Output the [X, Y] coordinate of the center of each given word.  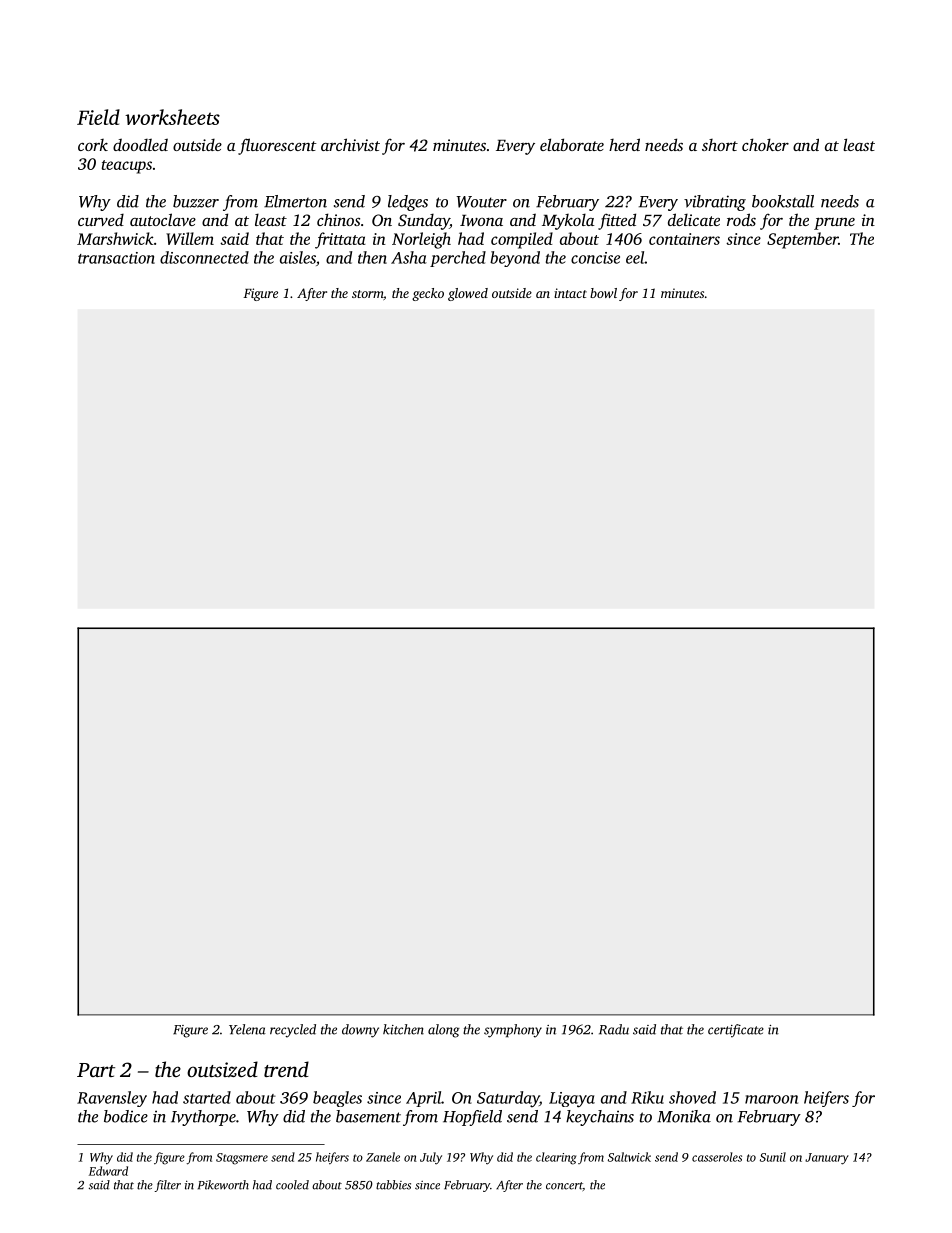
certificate [736, 1031]
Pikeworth [223, 1185]
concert [564, 1186]
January [827, 1159]
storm [367, 294]
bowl [603, 293]
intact [570, 293]
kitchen [403, 1029]
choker [765, 144]
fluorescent [277, 146]
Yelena [247, 1029]
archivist [350, 144]
